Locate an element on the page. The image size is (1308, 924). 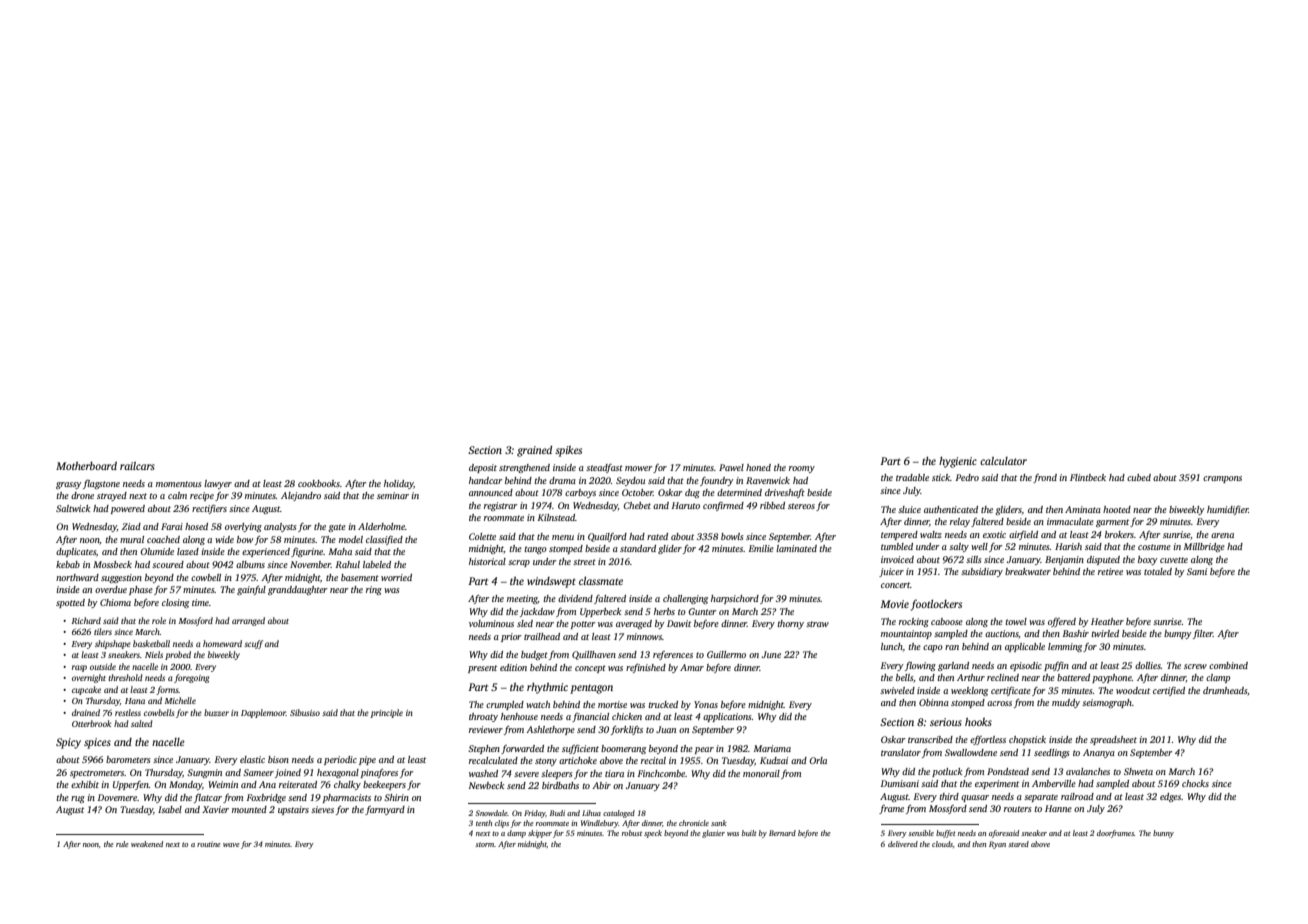
model is located at coordinates (351, 539).
